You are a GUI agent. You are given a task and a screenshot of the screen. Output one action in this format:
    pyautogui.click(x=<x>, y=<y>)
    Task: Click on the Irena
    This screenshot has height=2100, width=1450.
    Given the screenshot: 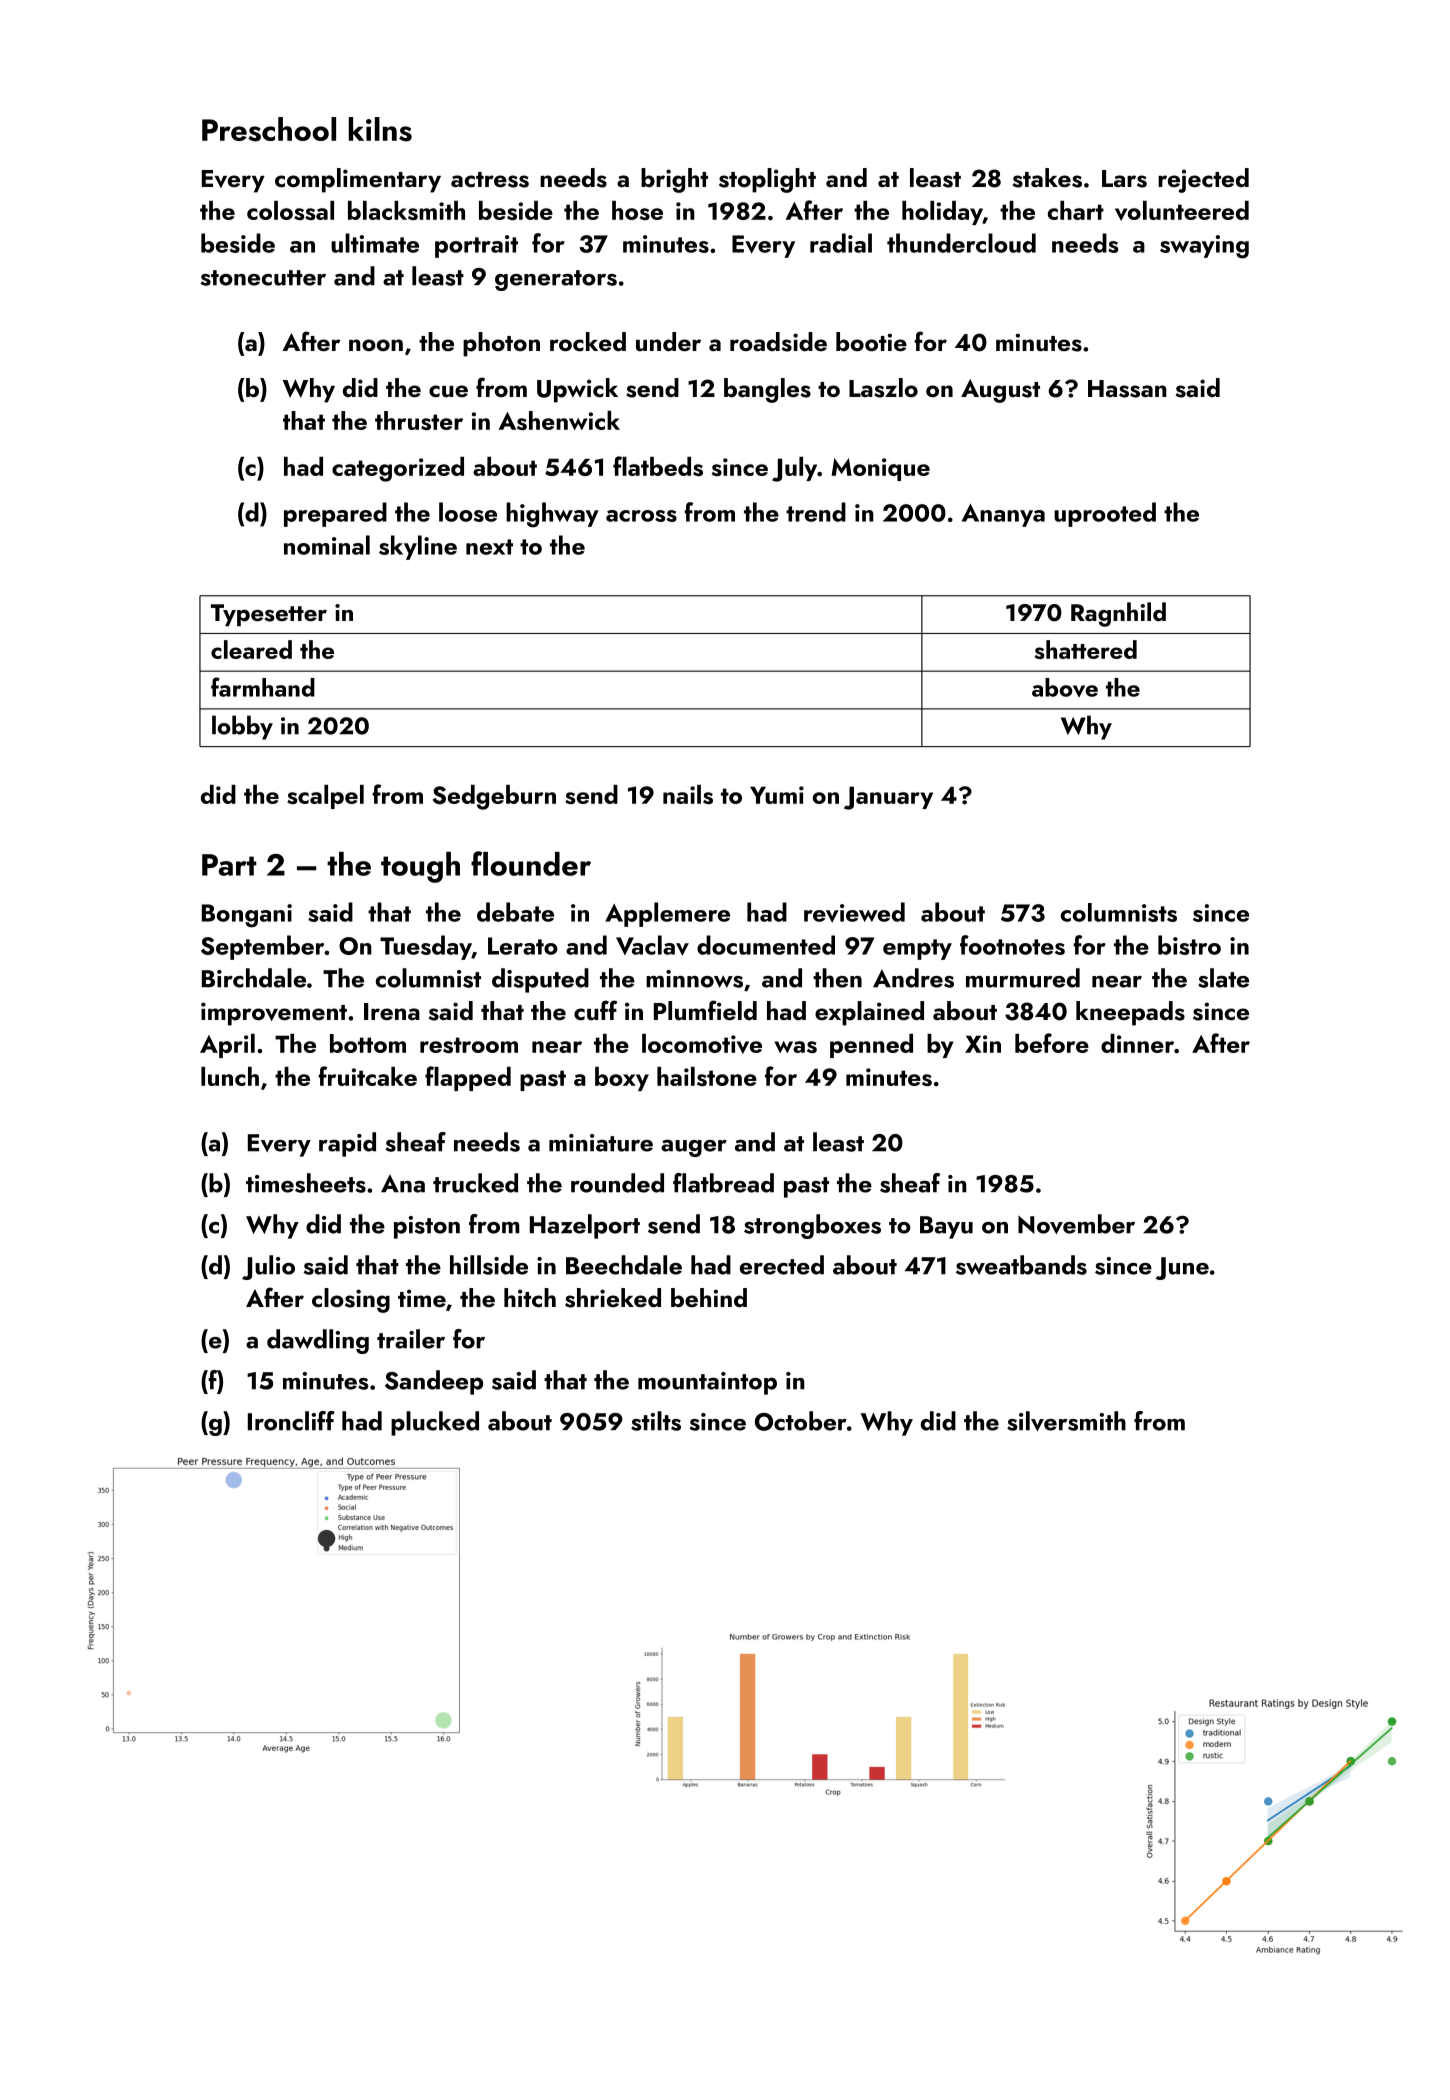 What is the action you would take?
    pyautogui.click(x=392, y=1011)
